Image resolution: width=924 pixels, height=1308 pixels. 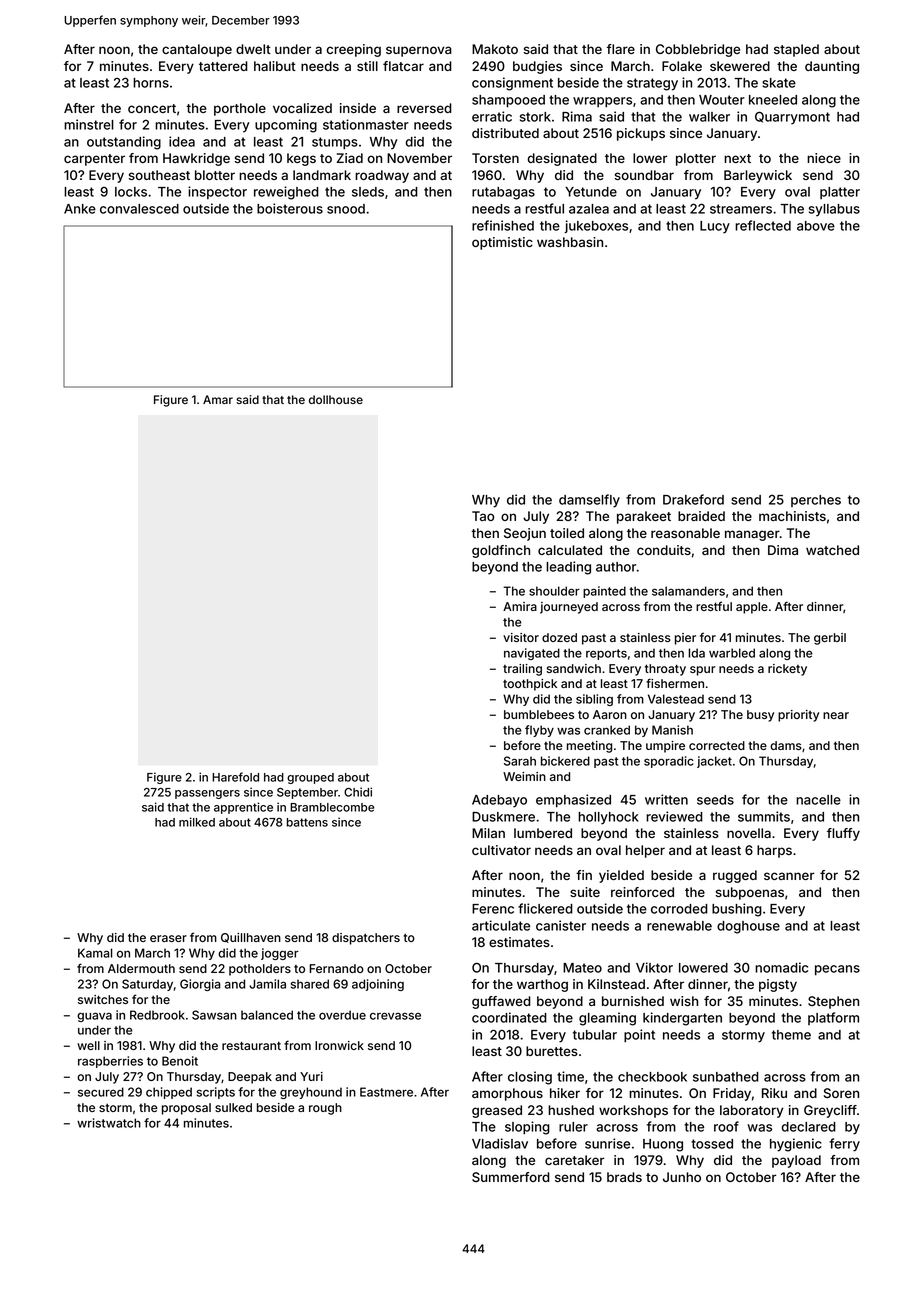 What do you see at coordinates (218, 399) in the image?
I see `Amar` at bounding box center [218, 399].
